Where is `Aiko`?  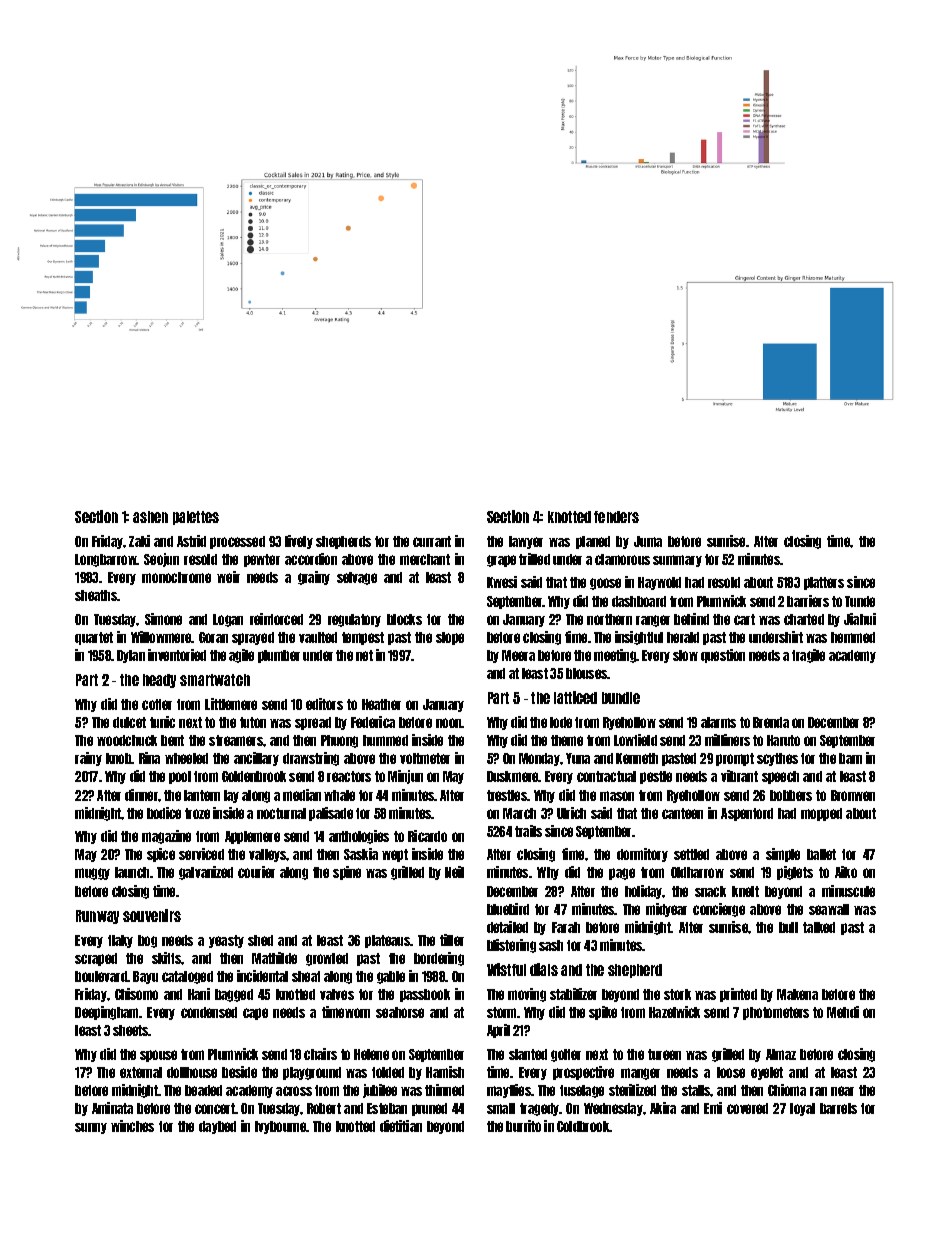 Aiko is located at coordinates (846, 872).
